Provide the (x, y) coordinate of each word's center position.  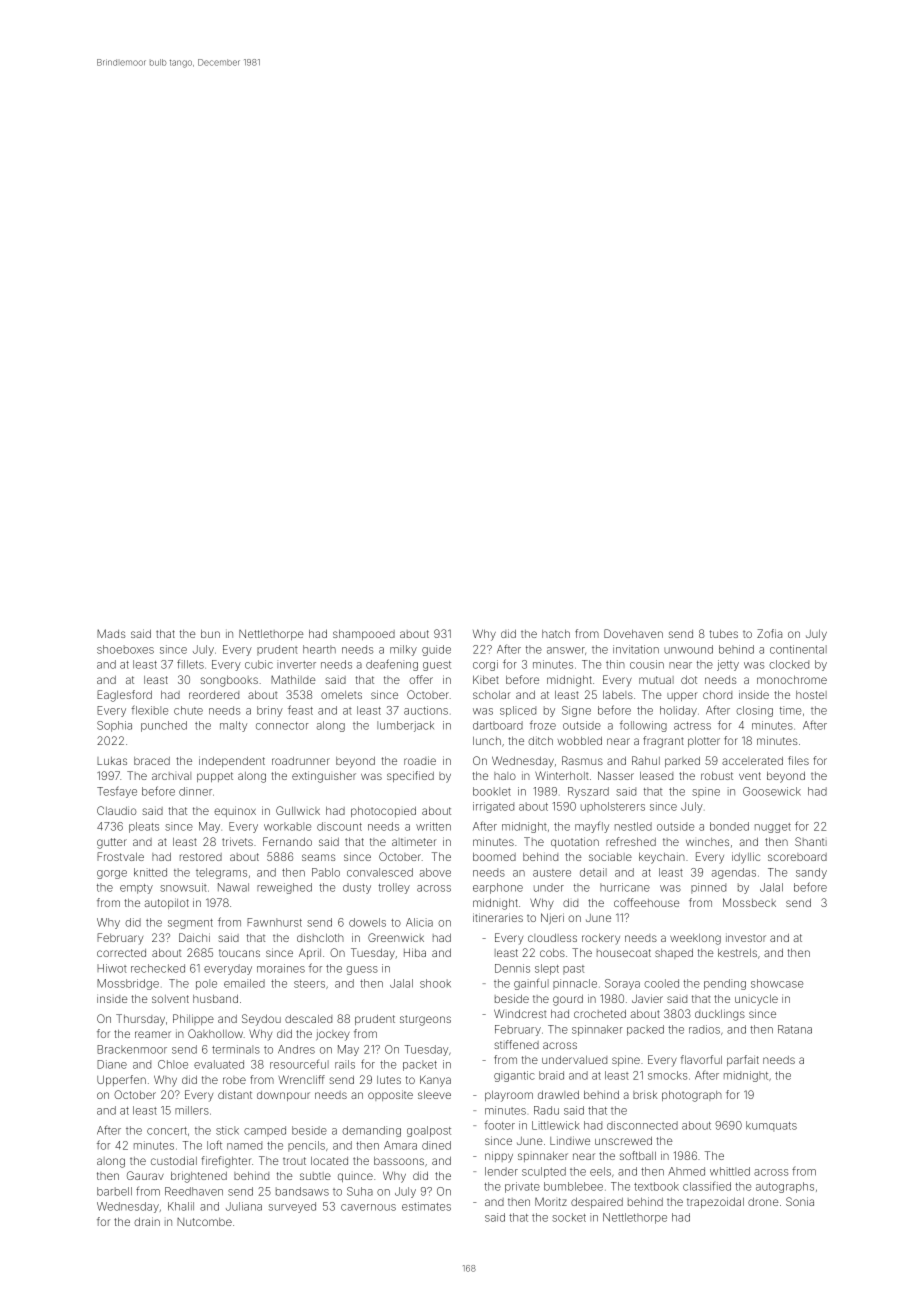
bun (210, 634)
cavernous (368, 1207)
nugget (773, 828)
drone (763, 1202)
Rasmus (582, 760)
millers (192, 1110)
